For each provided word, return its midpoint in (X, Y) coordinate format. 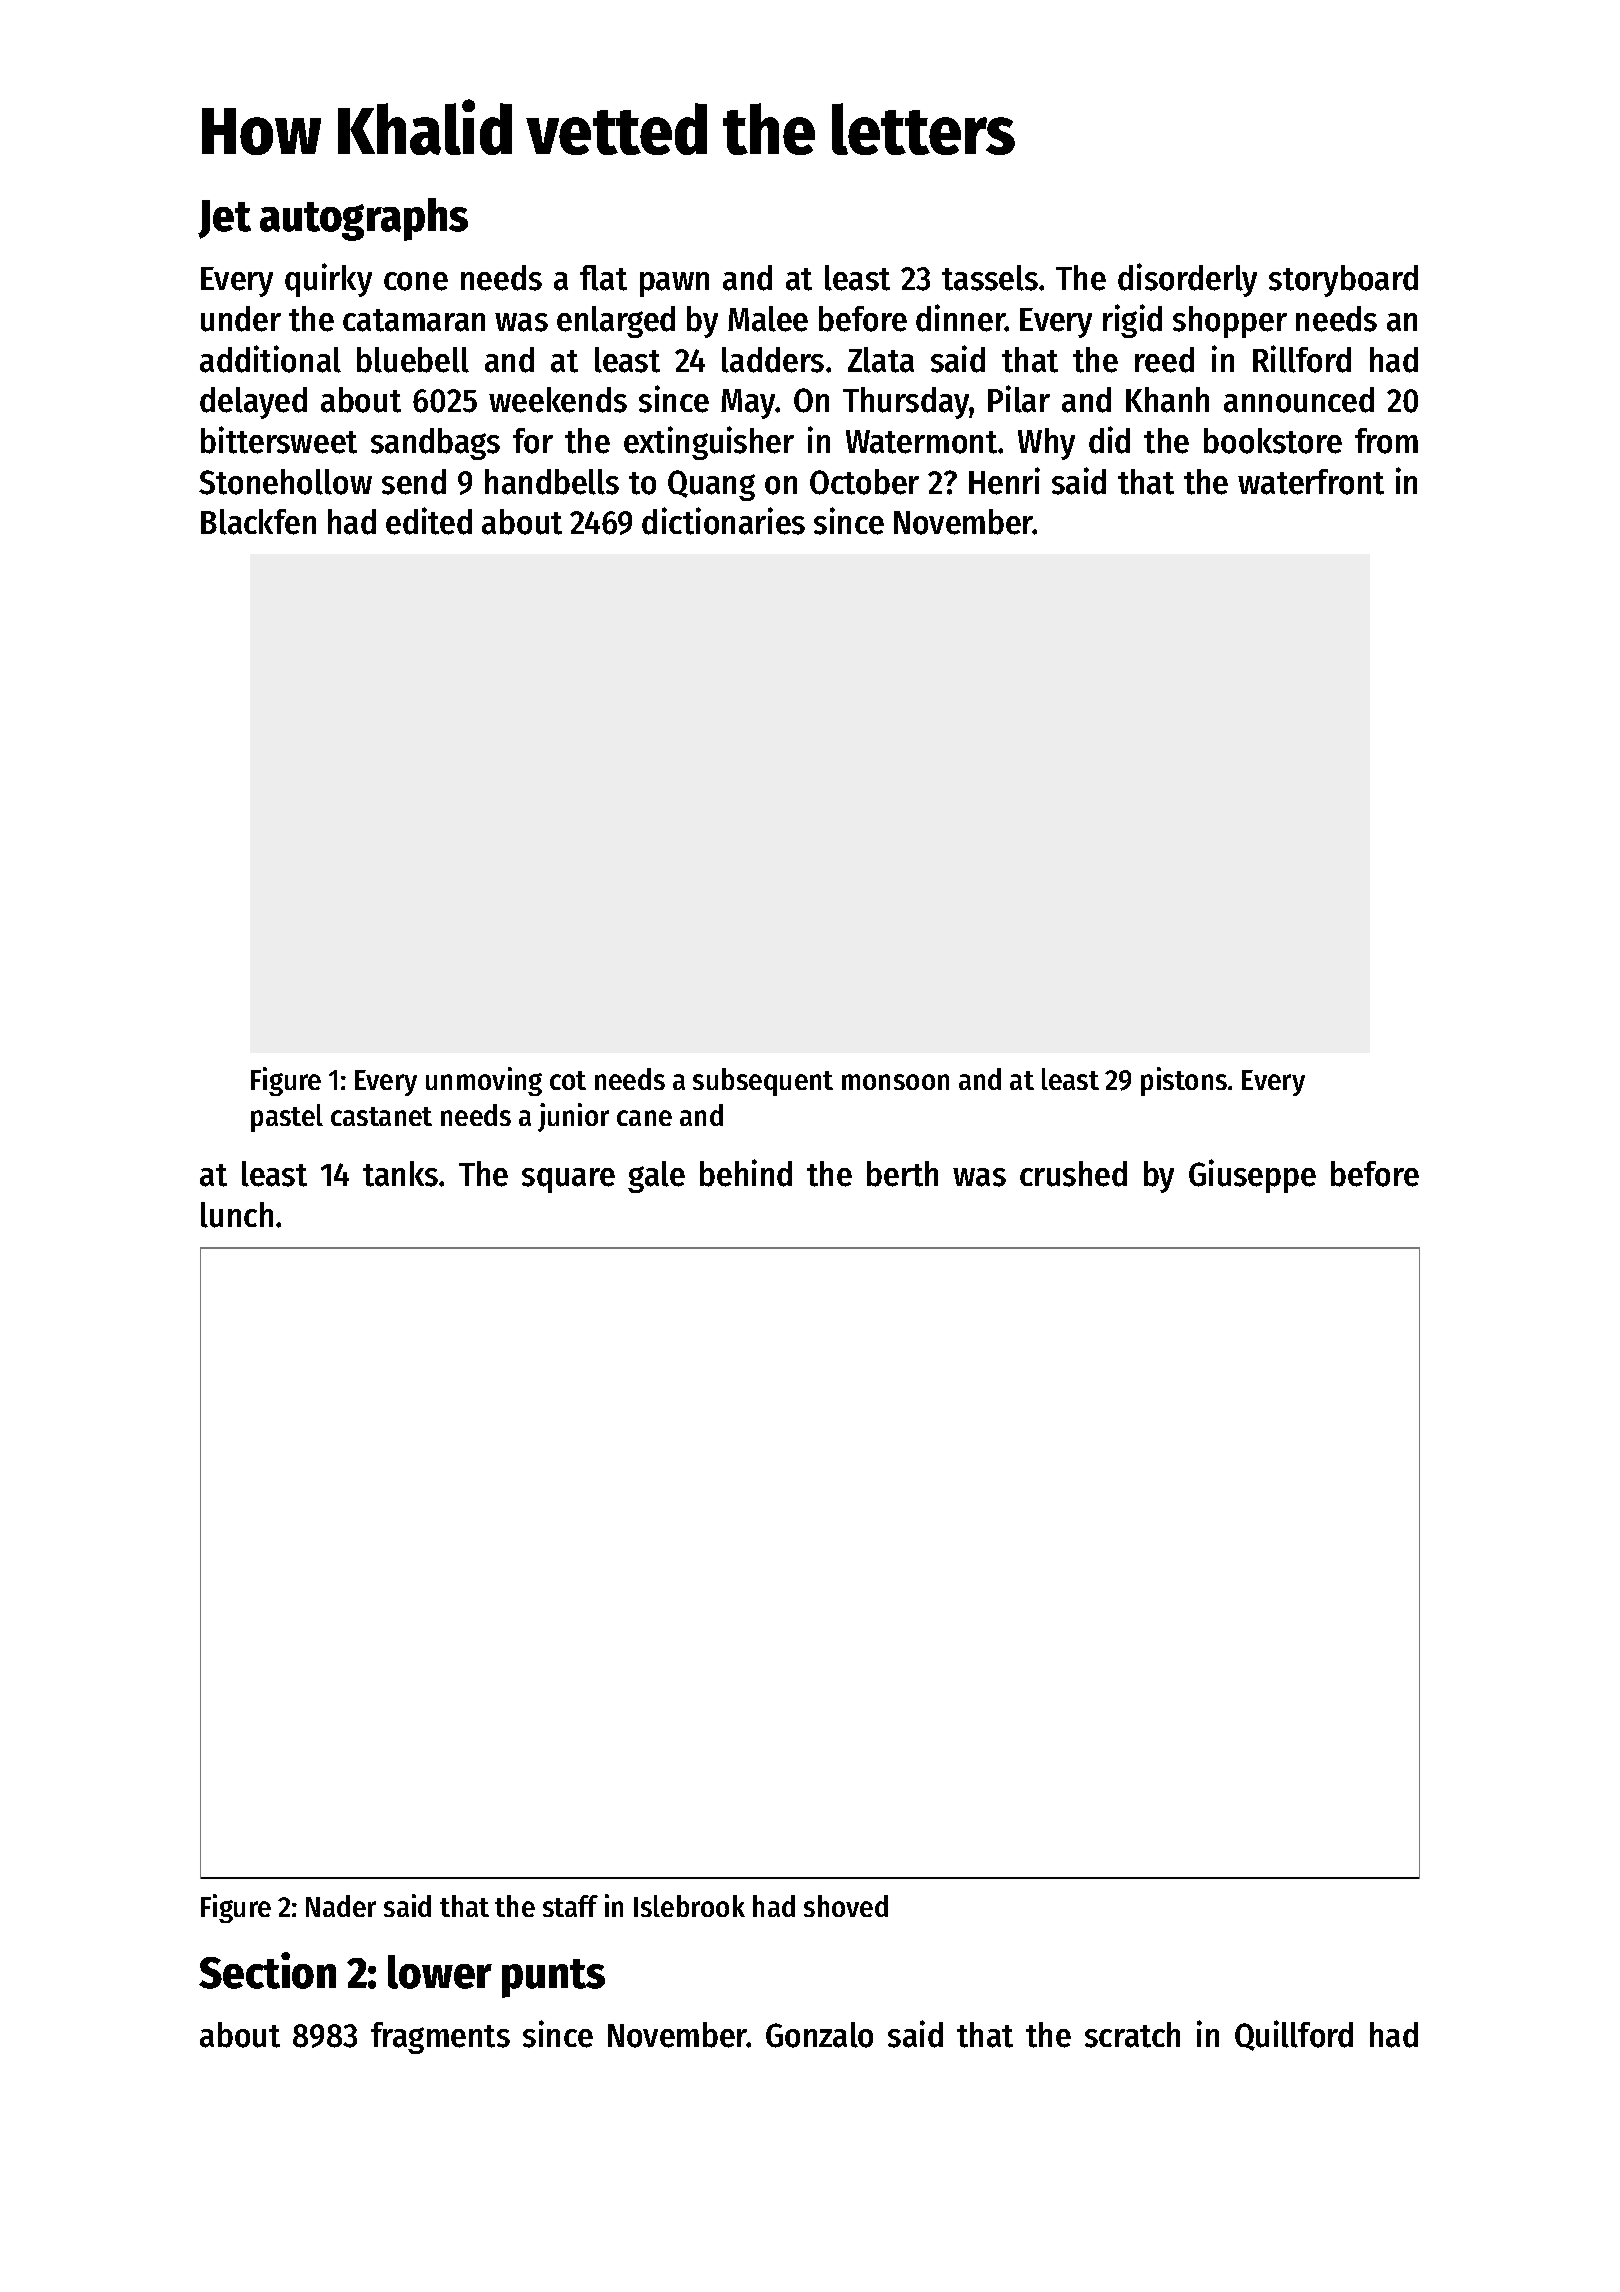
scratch (1132, 2035)
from (1386, 441)
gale (656, 1177)
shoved (846, 1906)
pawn (674, 284)
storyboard (1343, 281)
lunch (237, 1215)
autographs (364, 219)
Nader (341, 1906)
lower (440, 1972)
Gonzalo (819, 2035)
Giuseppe (1252, 1176)
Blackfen (258, 522)
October (864, 482)
